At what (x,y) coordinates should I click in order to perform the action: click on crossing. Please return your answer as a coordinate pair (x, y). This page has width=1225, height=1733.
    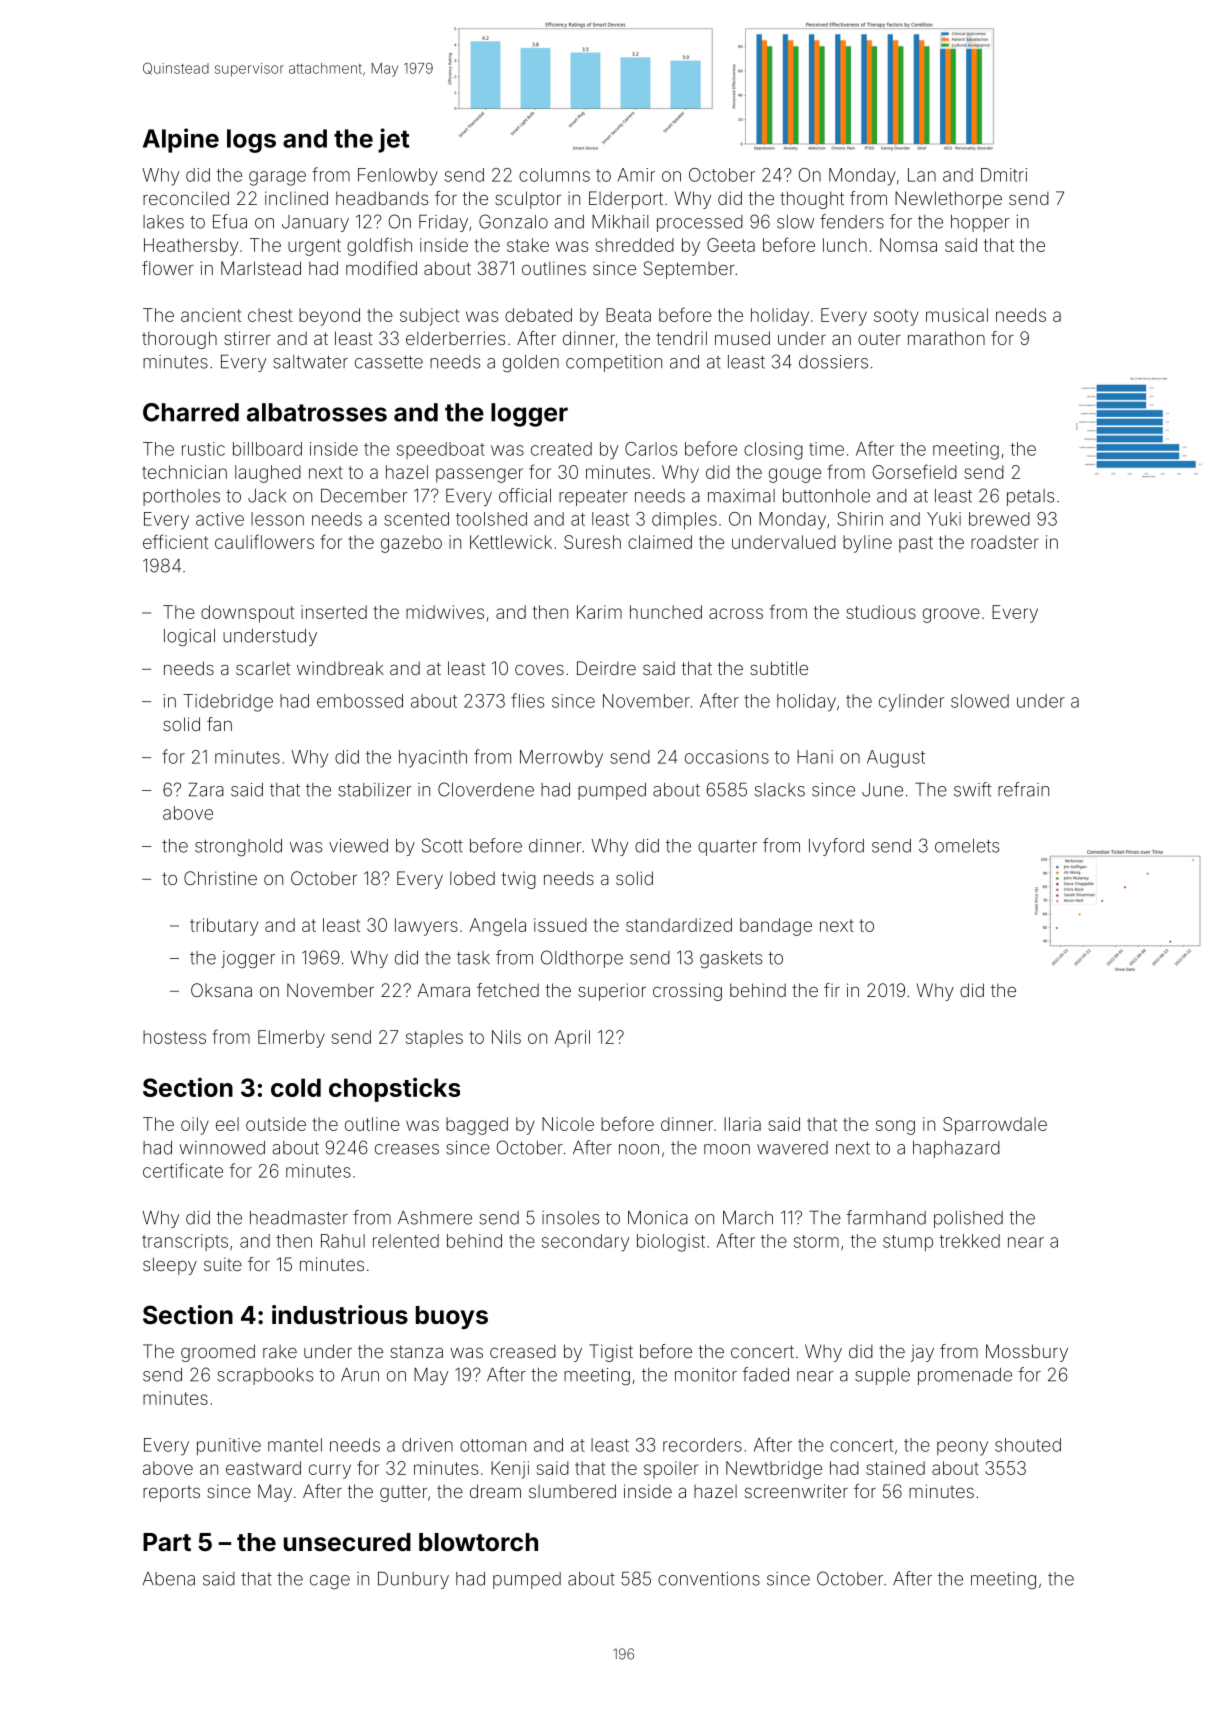
    Looking at the image, I should click on (687, 992).
